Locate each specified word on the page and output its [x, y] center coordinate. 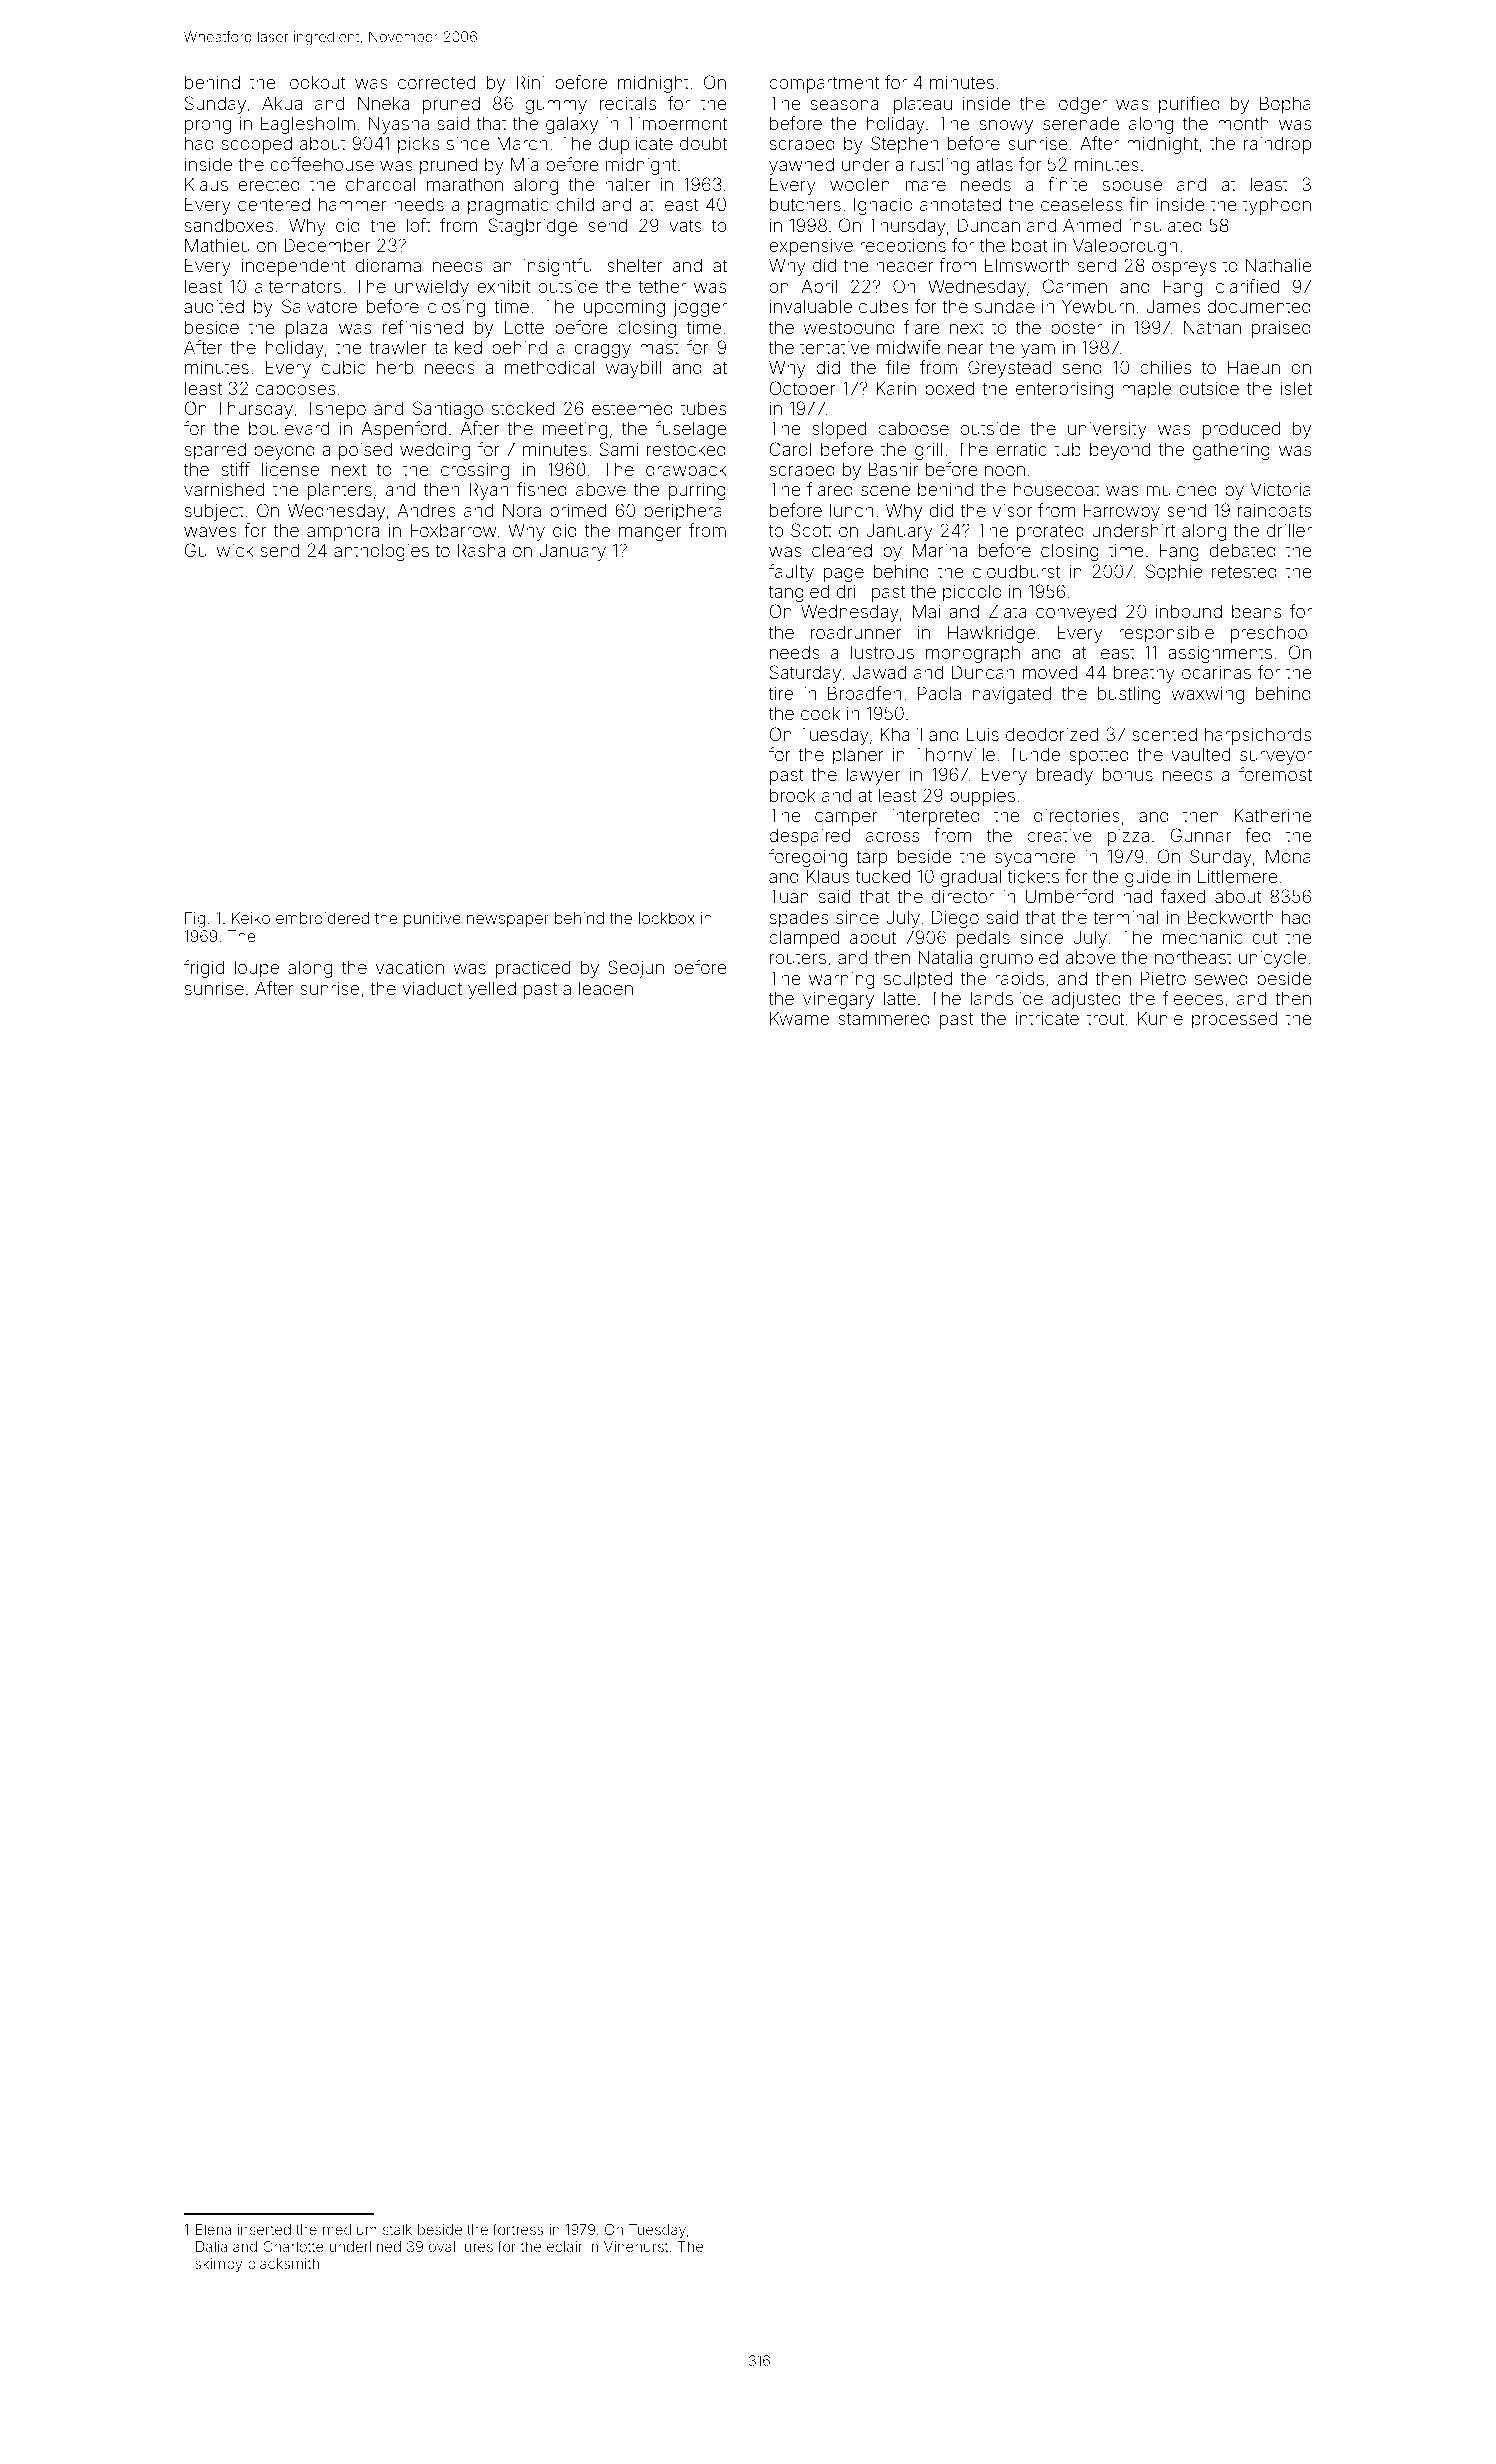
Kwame [799, 1018]
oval [442, 2246]
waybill [633, 369]
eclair [564, 2246]
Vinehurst [636, 2246]
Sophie [1174, 573]
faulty [791, 573]
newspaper [508, 921]
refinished [423, 327]
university [1107, 430]
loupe [257, 969]
